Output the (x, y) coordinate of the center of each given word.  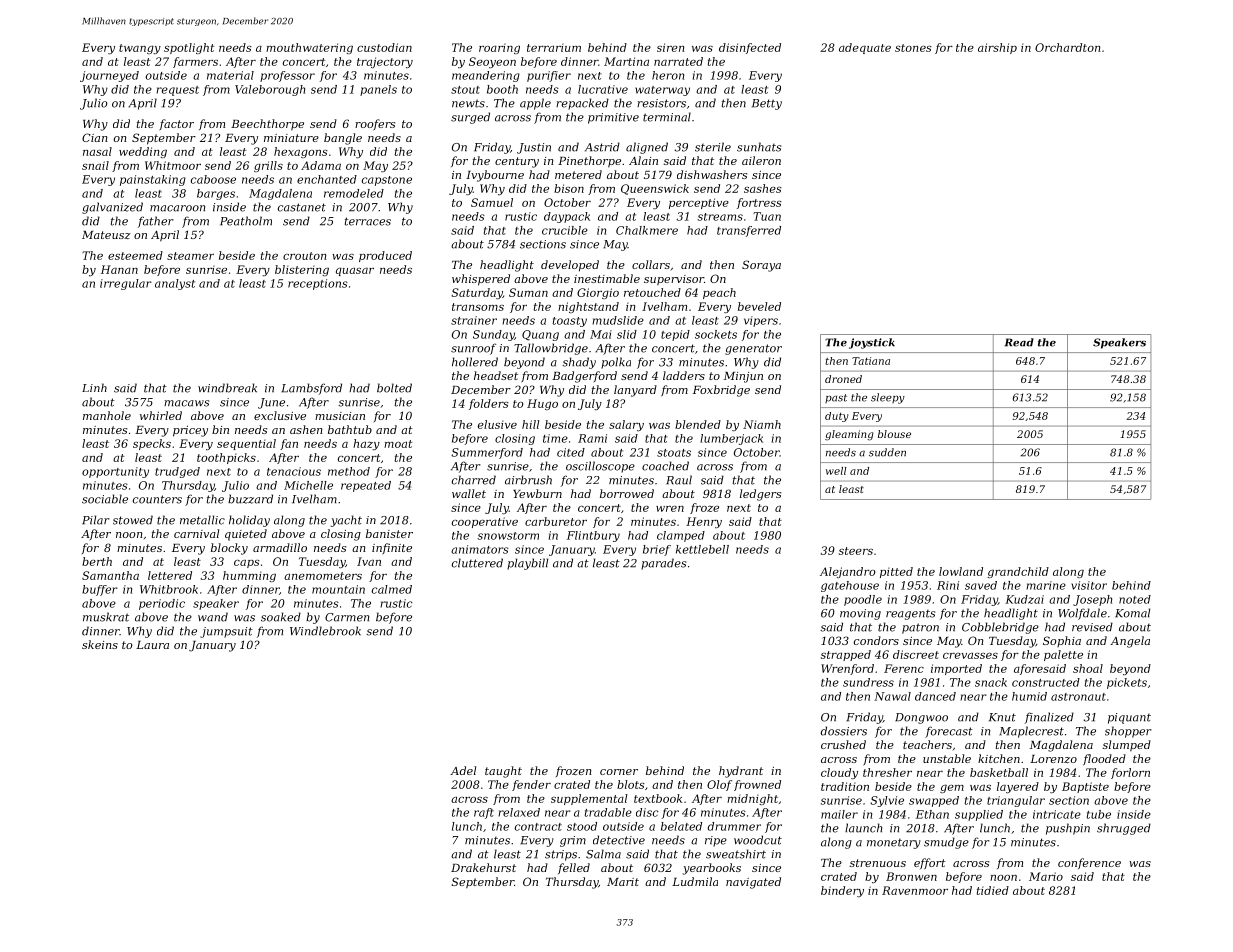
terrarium (554, 48)
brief (657, 550)
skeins (100, 644)
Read (1019, 342)
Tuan (767, 216)
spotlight (189, 48)
